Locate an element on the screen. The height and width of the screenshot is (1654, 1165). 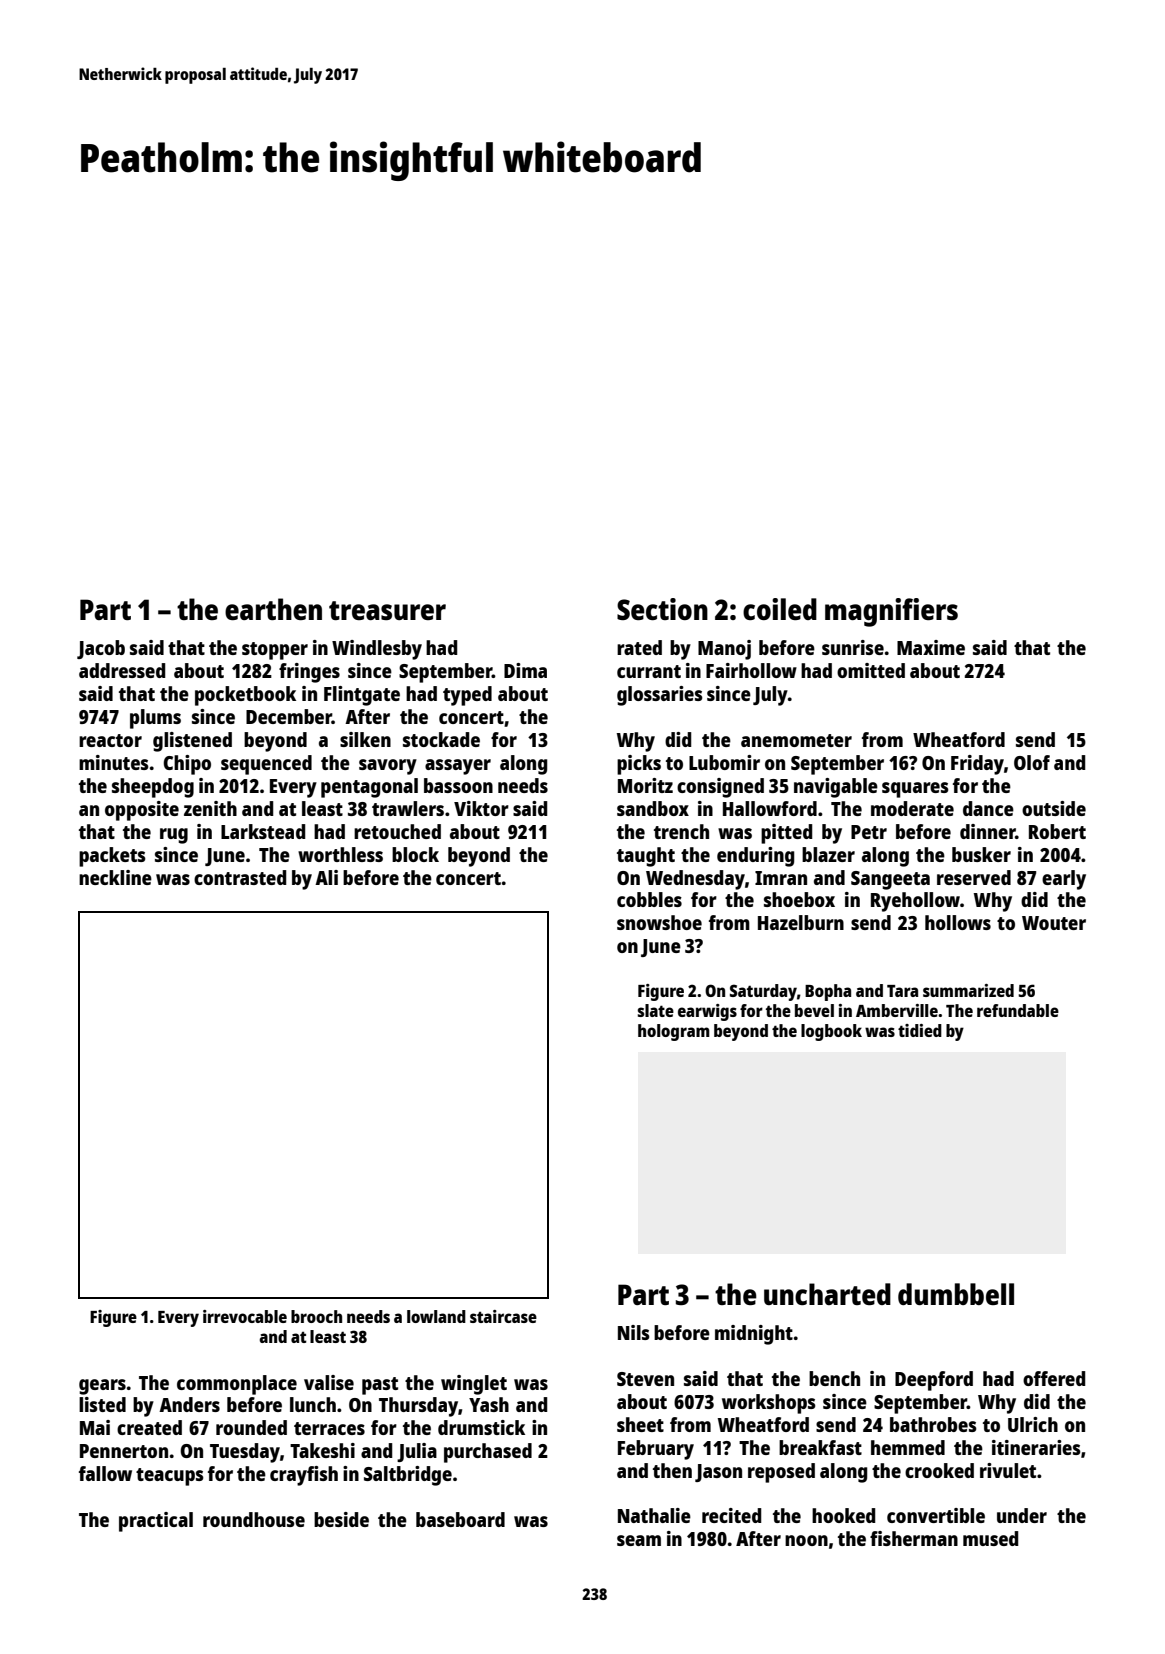
omitted is located at coordinates (871, 670).
